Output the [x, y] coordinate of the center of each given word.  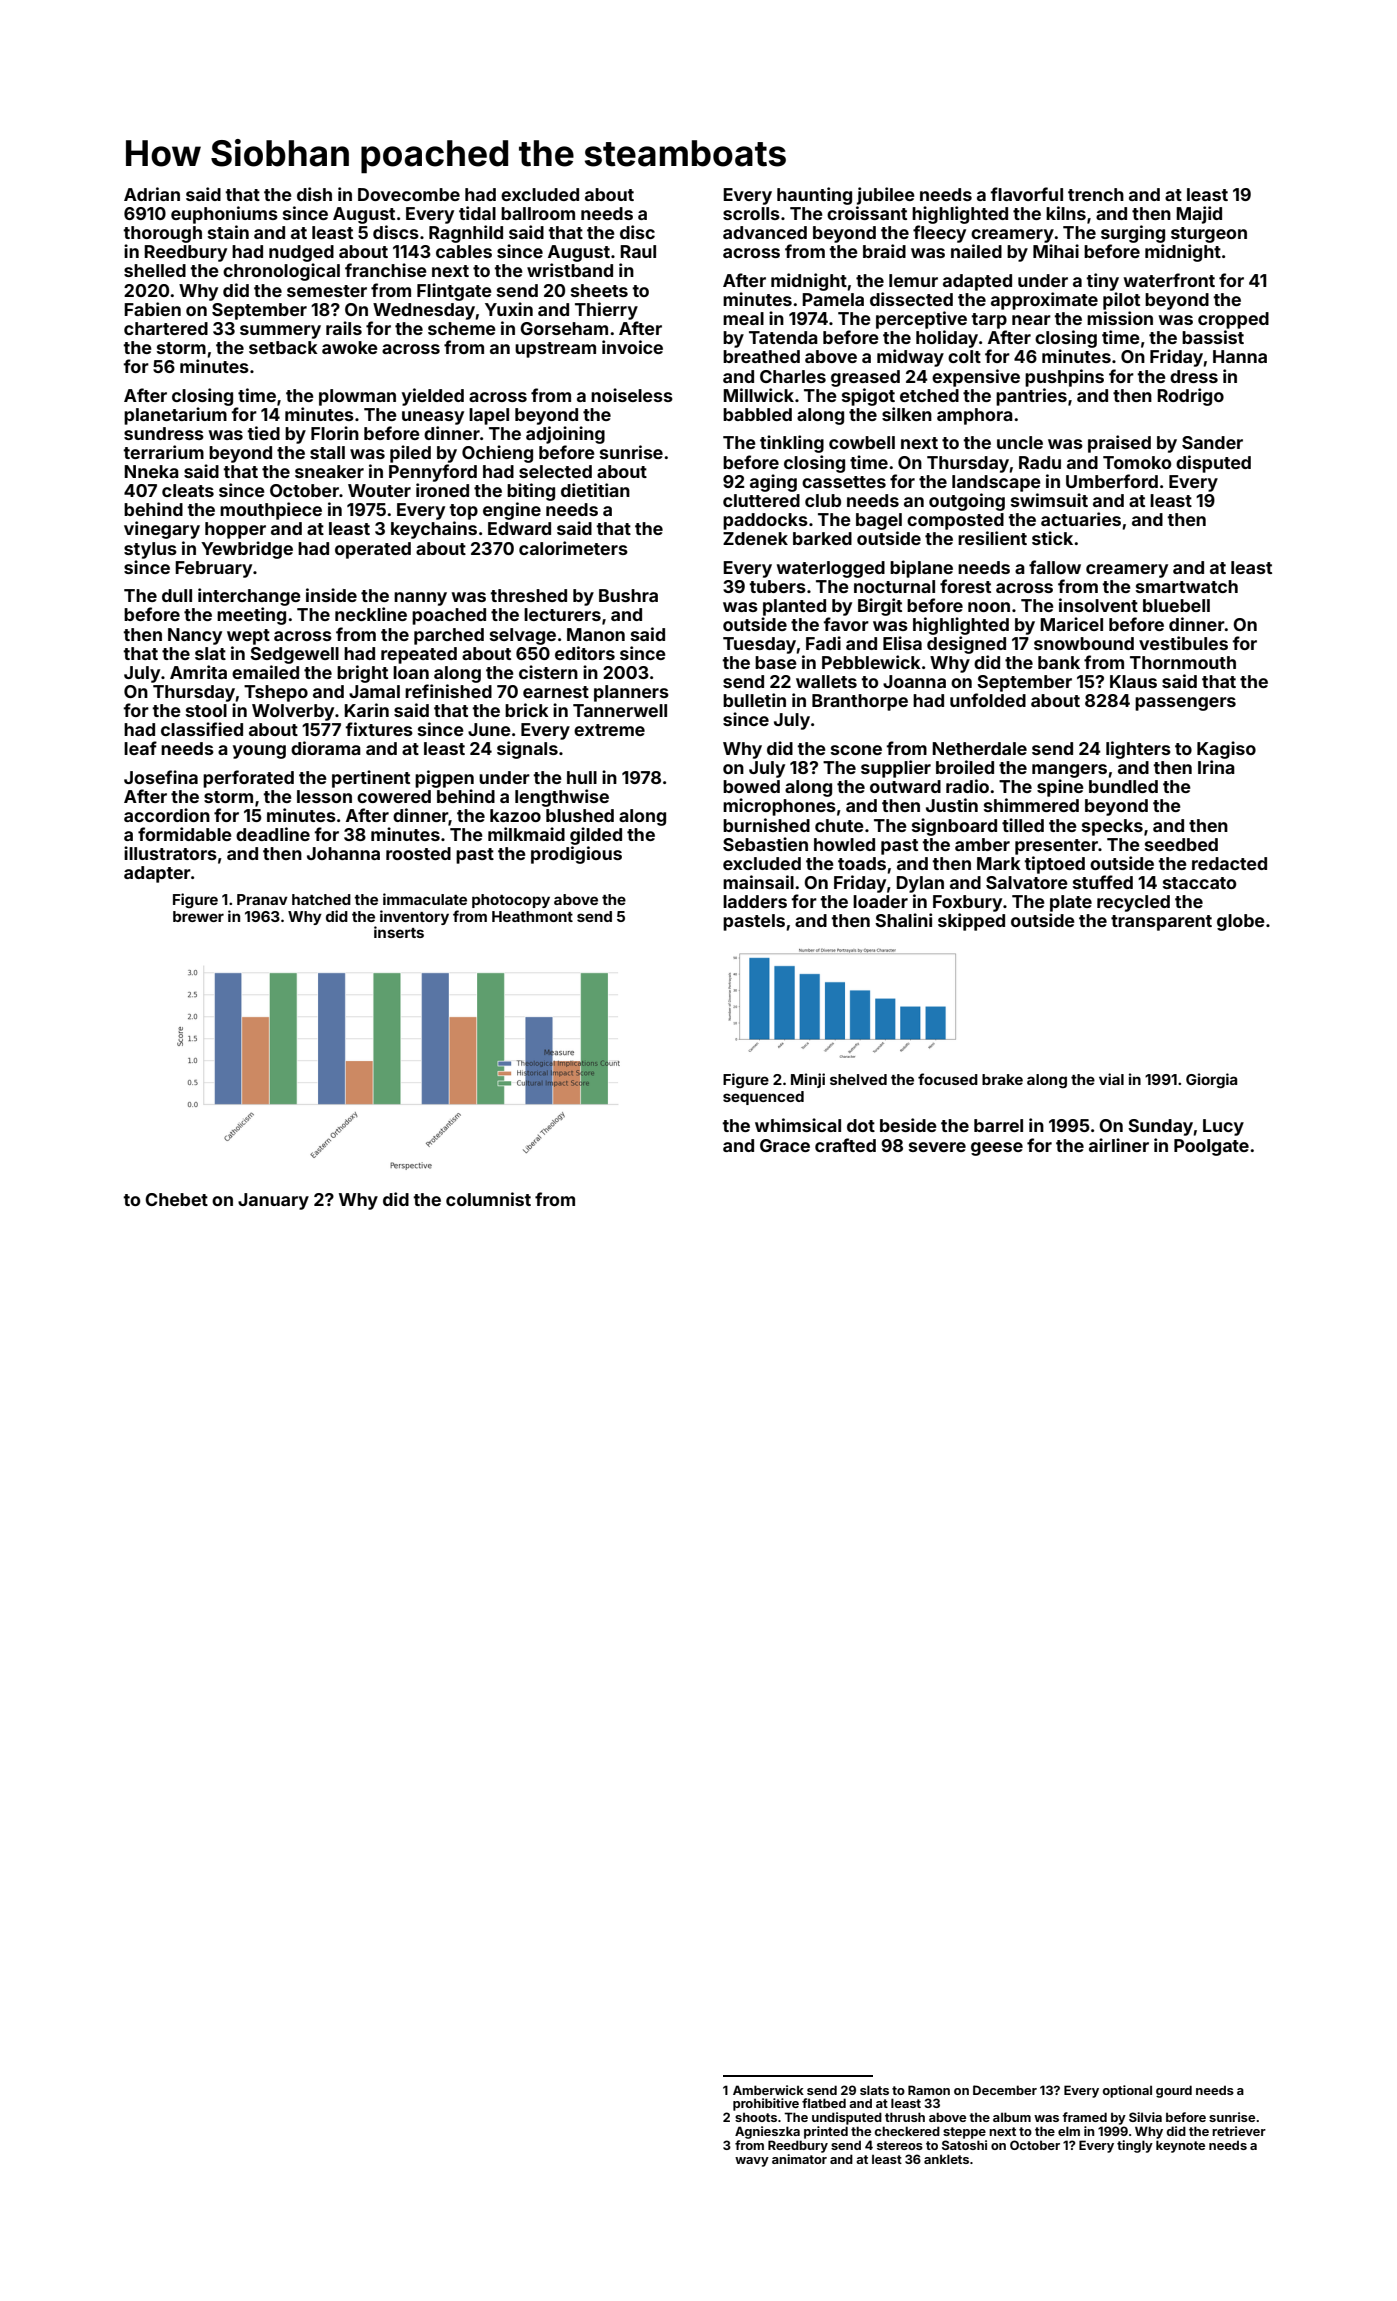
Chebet [176, 1199]
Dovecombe [409, 194]
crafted [845, 1145]
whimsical [798, 1125]
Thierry [606, 311]
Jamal [374, 691]
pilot [1121, 301]
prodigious [576, 855]
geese [997, 1149]
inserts [399, 932]
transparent [1161, 923]
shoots [756, 2117]
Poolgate [1211, 1147]
